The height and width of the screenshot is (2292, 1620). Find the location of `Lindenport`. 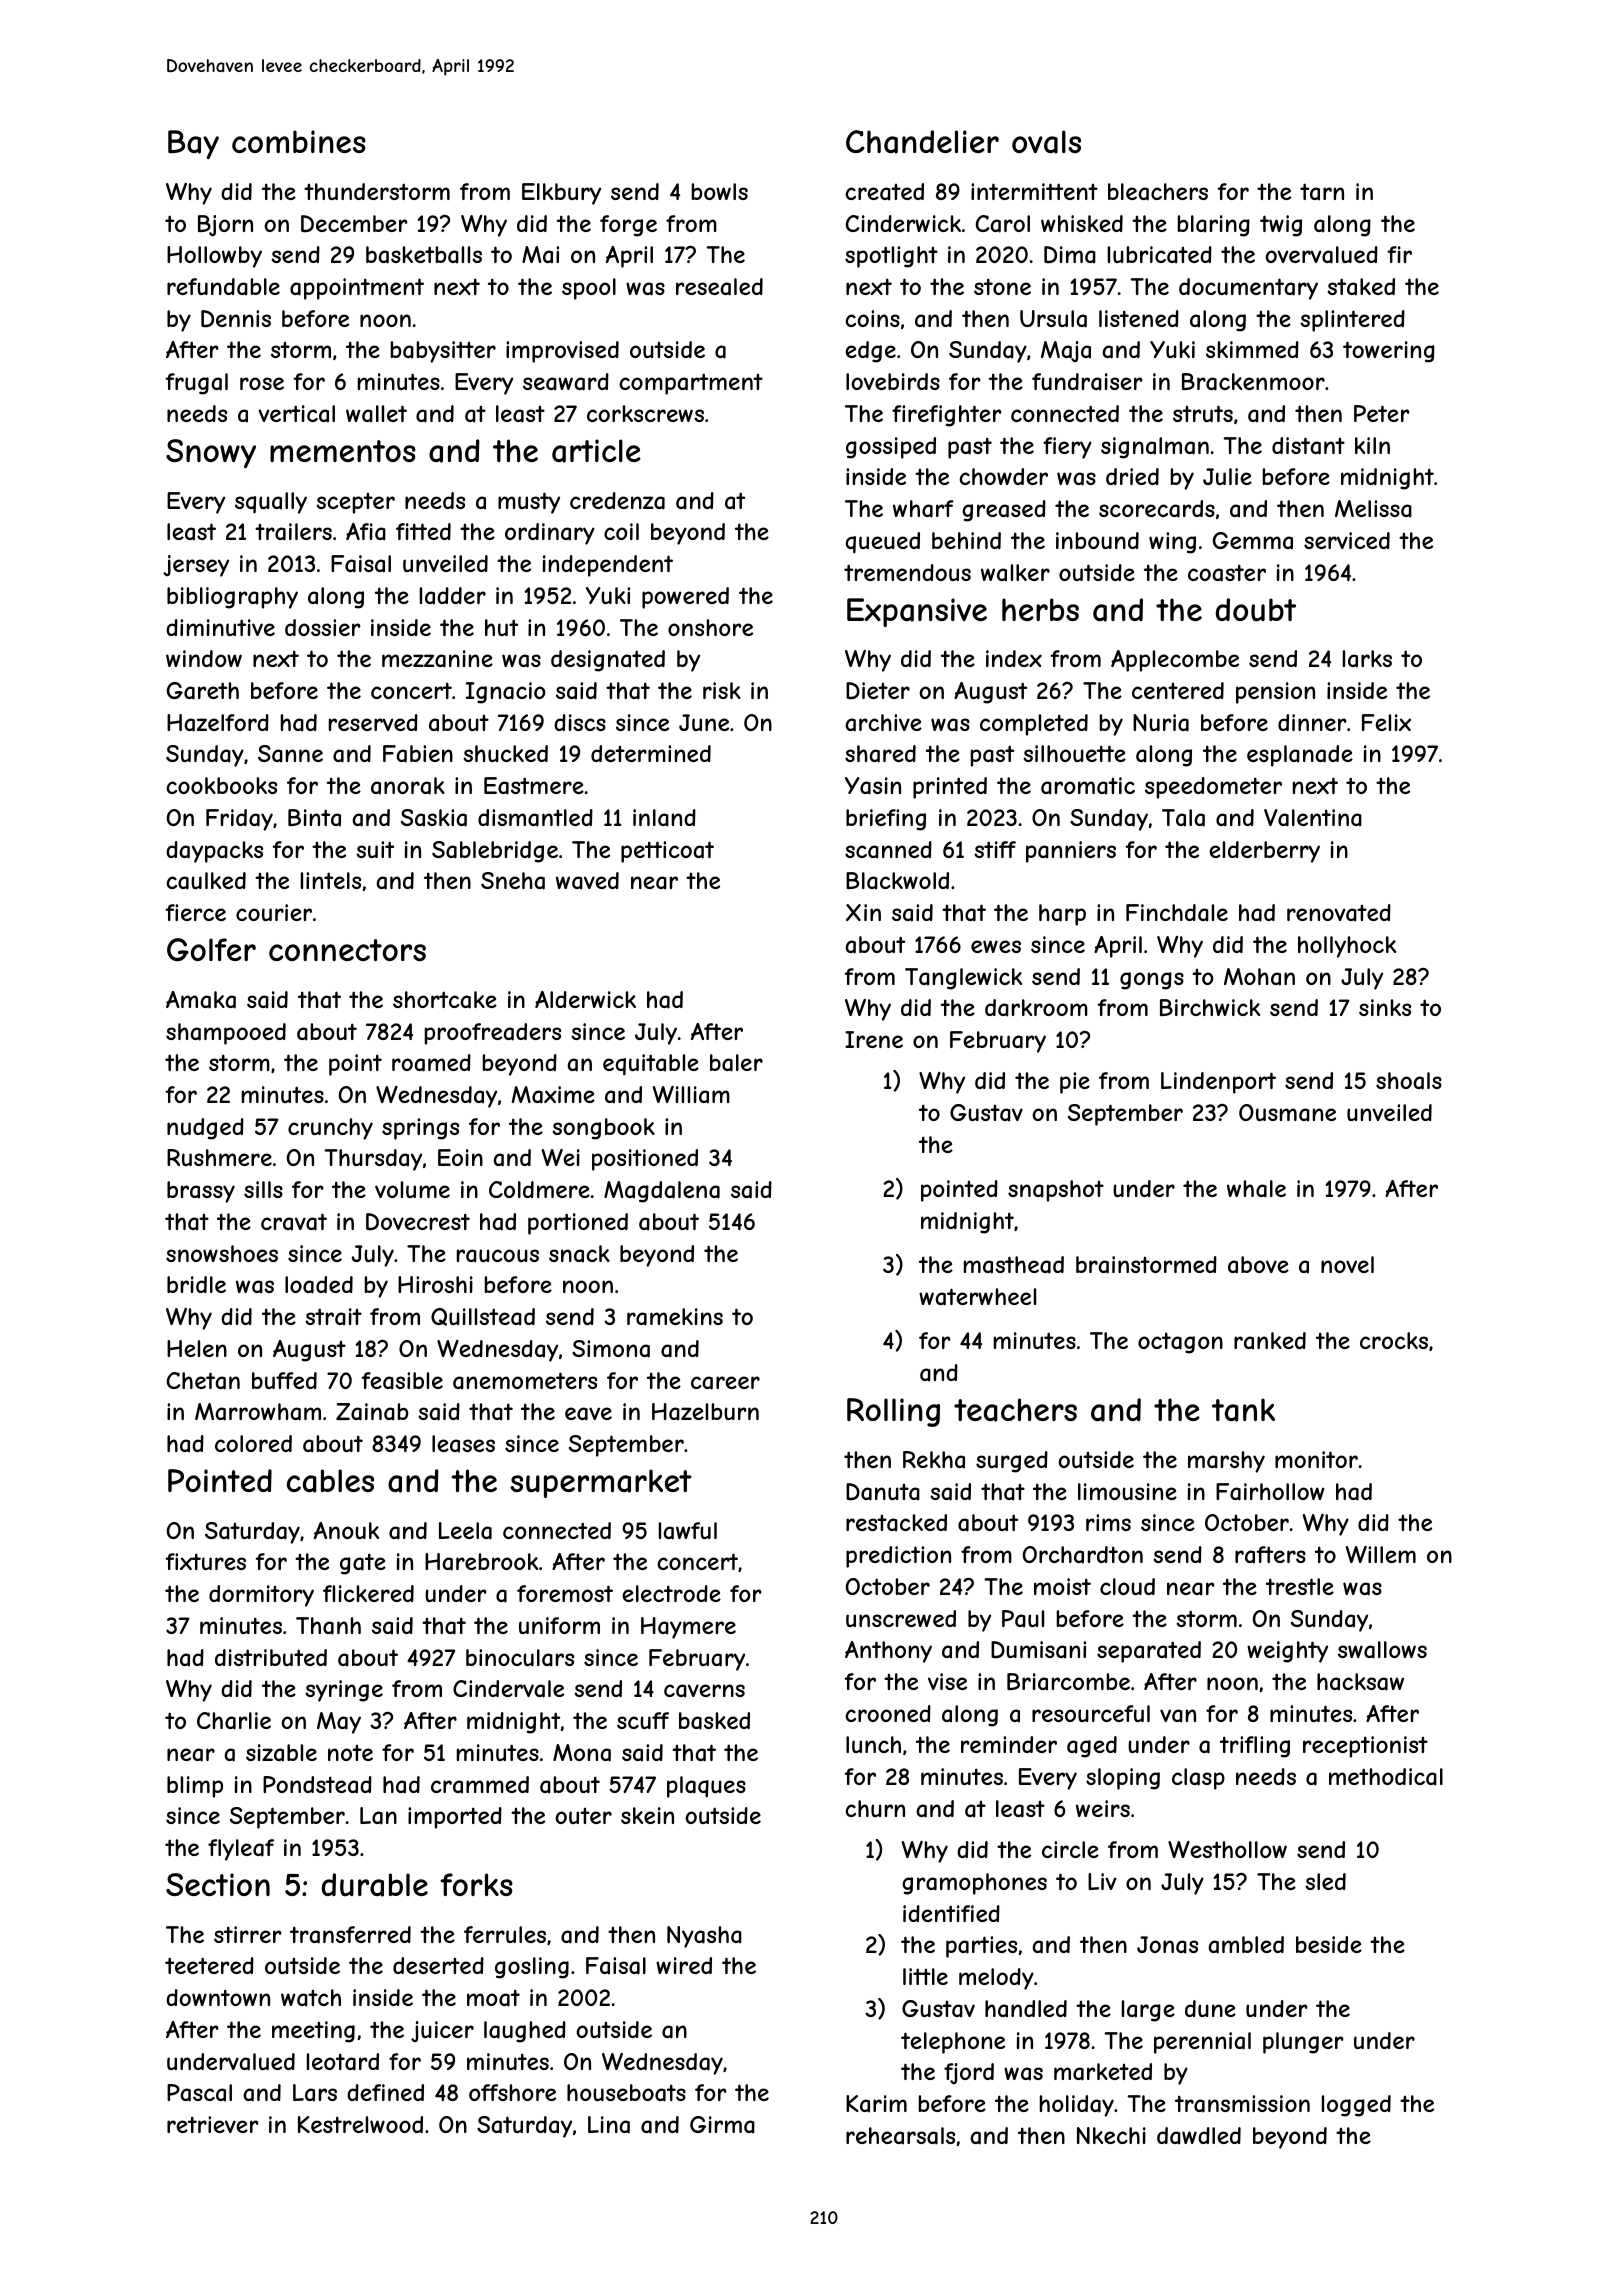

Lindenport is located at coordinates (1218, 1083).
